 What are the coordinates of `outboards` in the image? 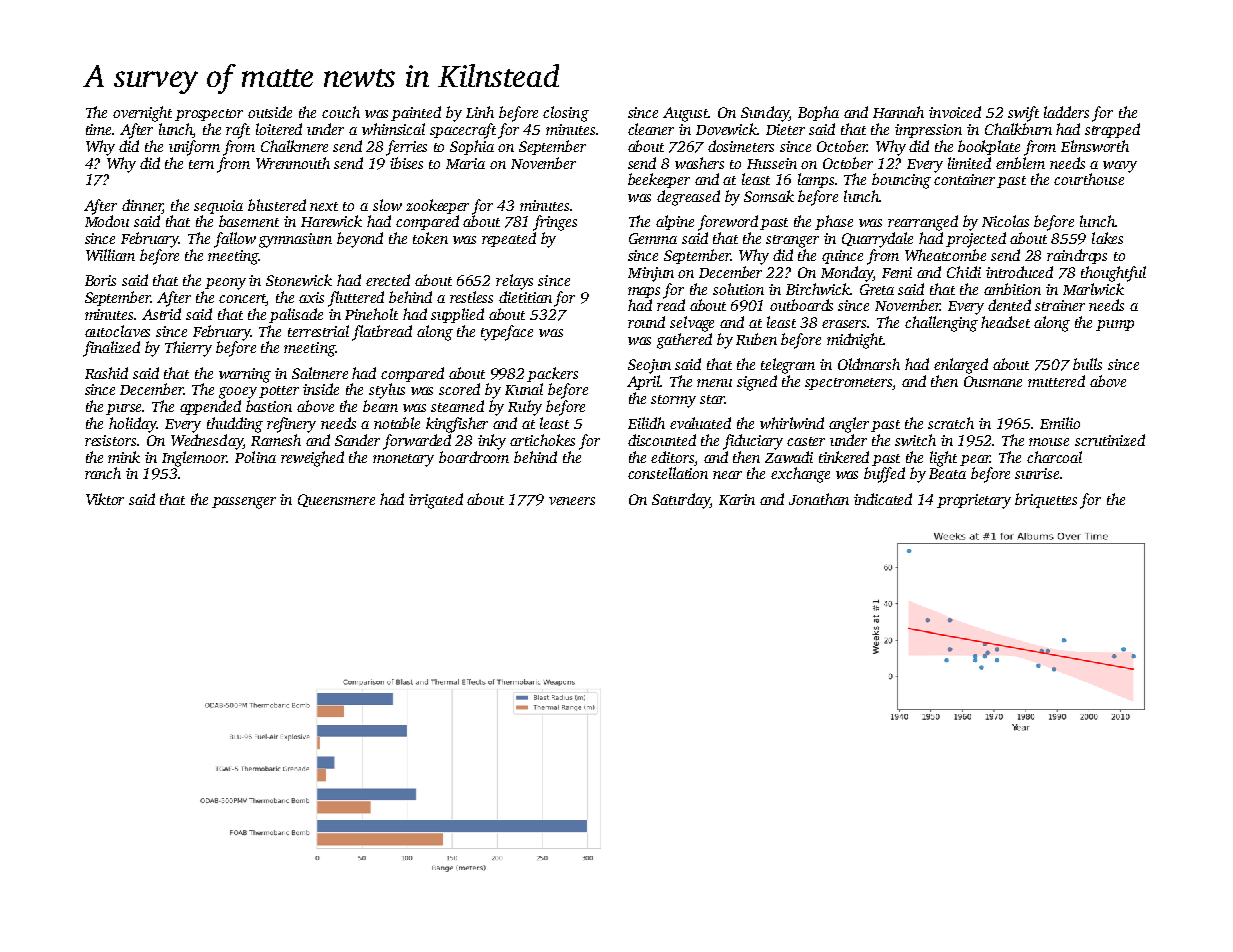 It's located at (801, 305).
